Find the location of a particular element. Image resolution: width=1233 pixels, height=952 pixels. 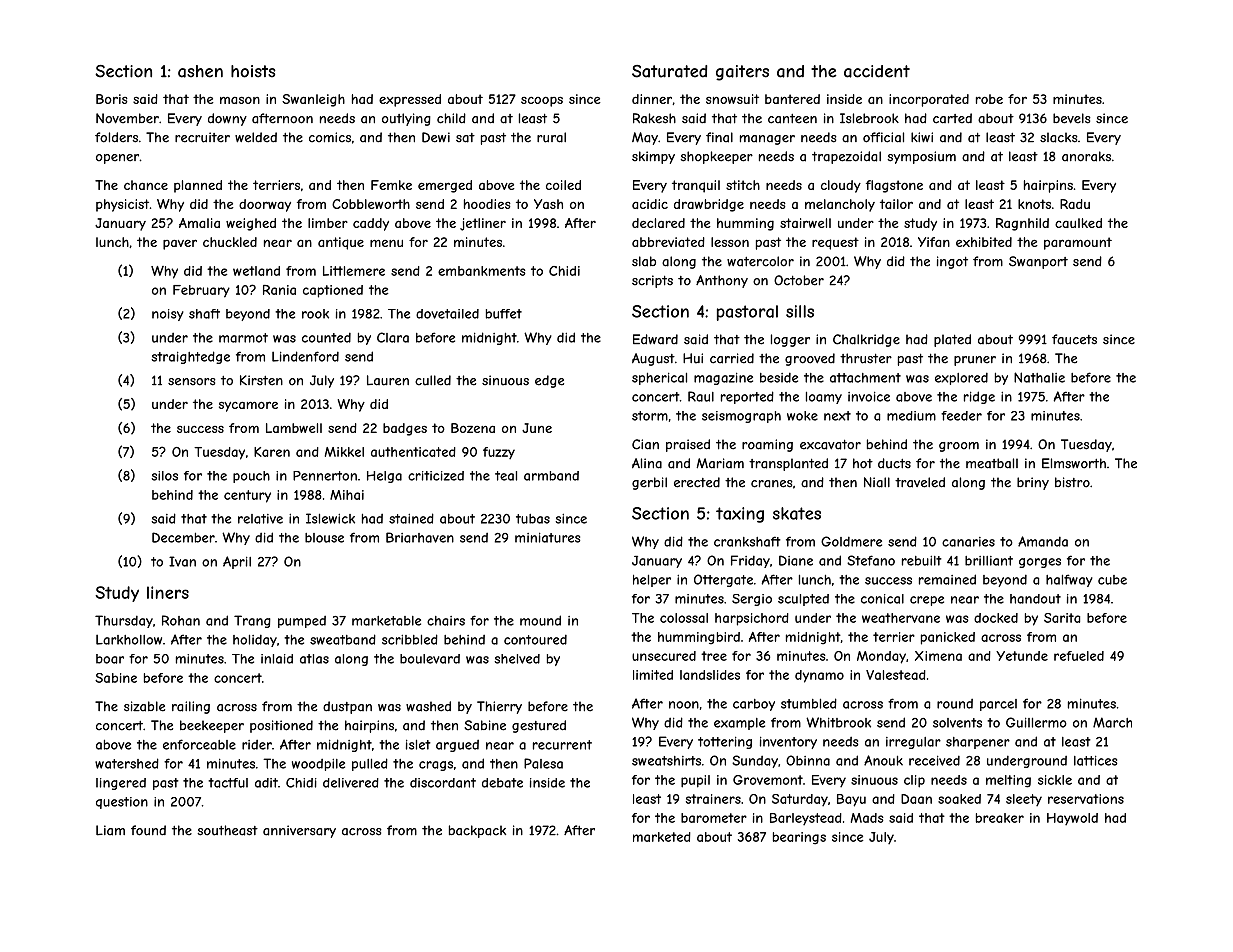

accident is located at coordinates (877, 71).
